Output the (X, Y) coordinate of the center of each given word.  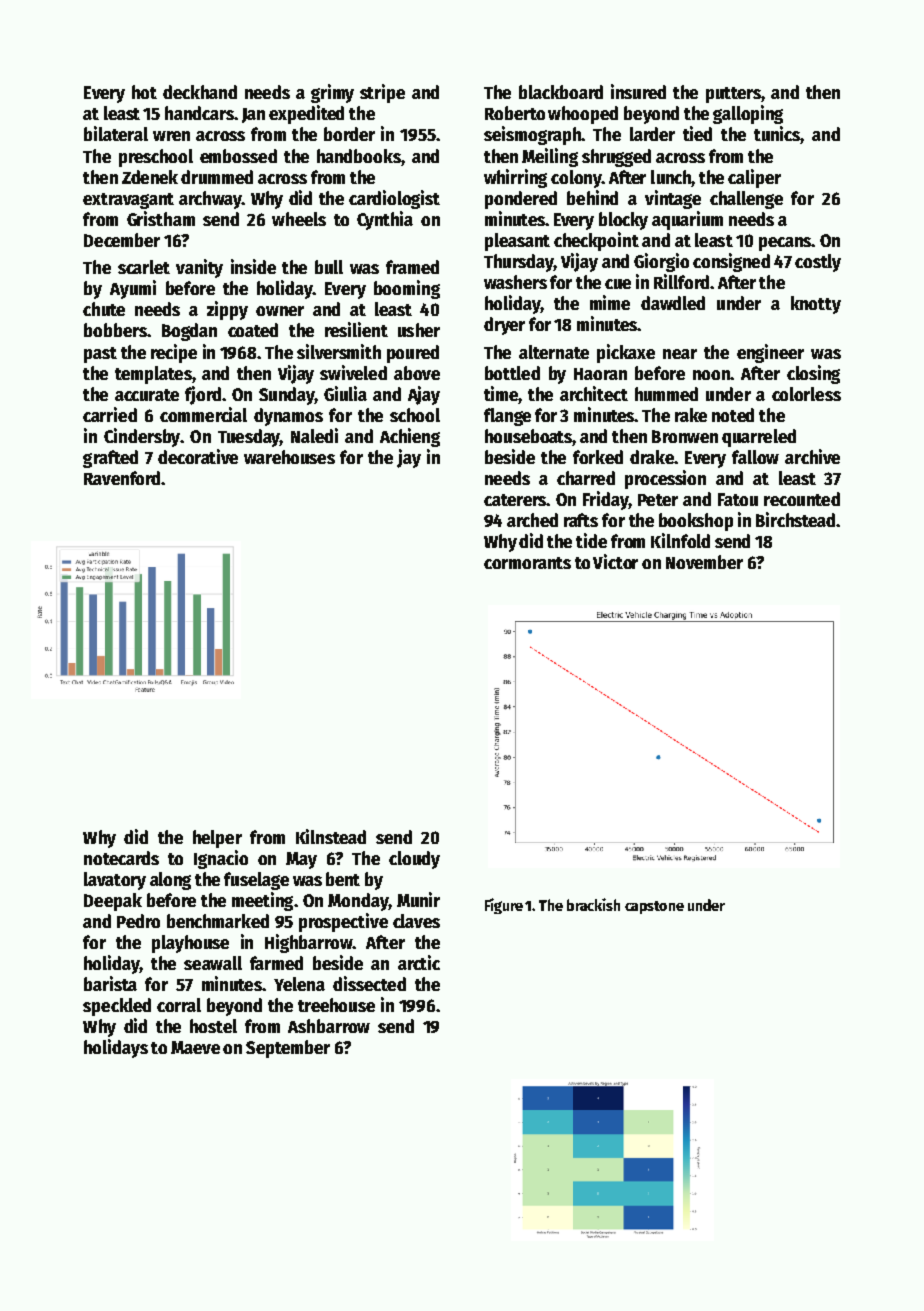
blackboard (561, 92)
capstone (654, 907)
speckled (117, 1007)
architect (594, 393)
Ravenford (122, 478)
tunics (777, 133)
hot (144, 92)
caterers (515, 500)
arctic (419, 962)
